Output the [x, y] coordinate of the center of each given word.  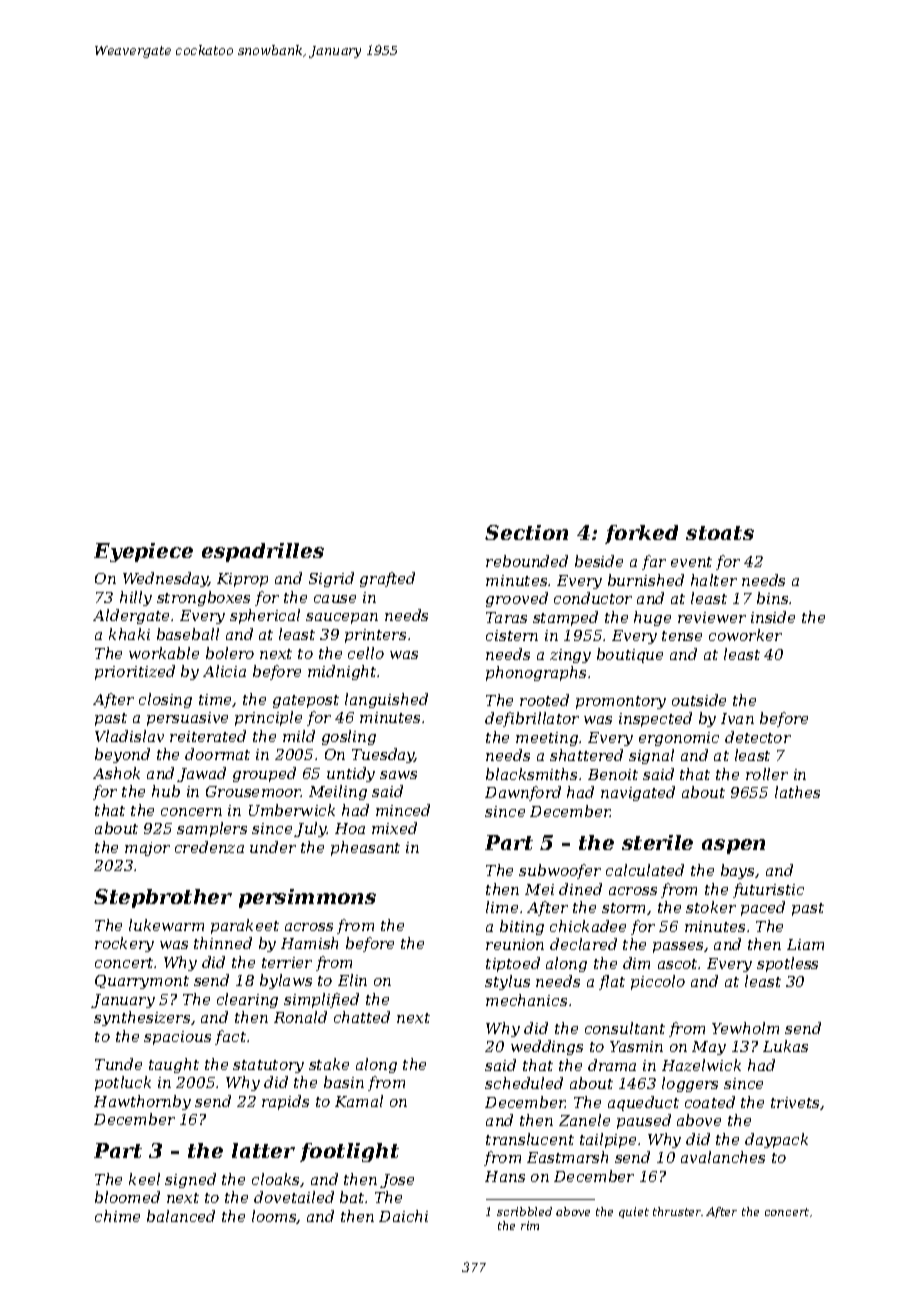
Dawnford [523, 793]
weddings [547, 1047]
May [709, 1048]
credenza [209, 847]
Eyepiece [143, 552]
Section [526, 532]
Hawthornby [142, 1102]
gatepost [306, 701]
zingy [570, 656]
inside [773, 617]
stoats [720, 533]
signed [190, 1180]
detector [758, 737]
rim [530, 1225]
